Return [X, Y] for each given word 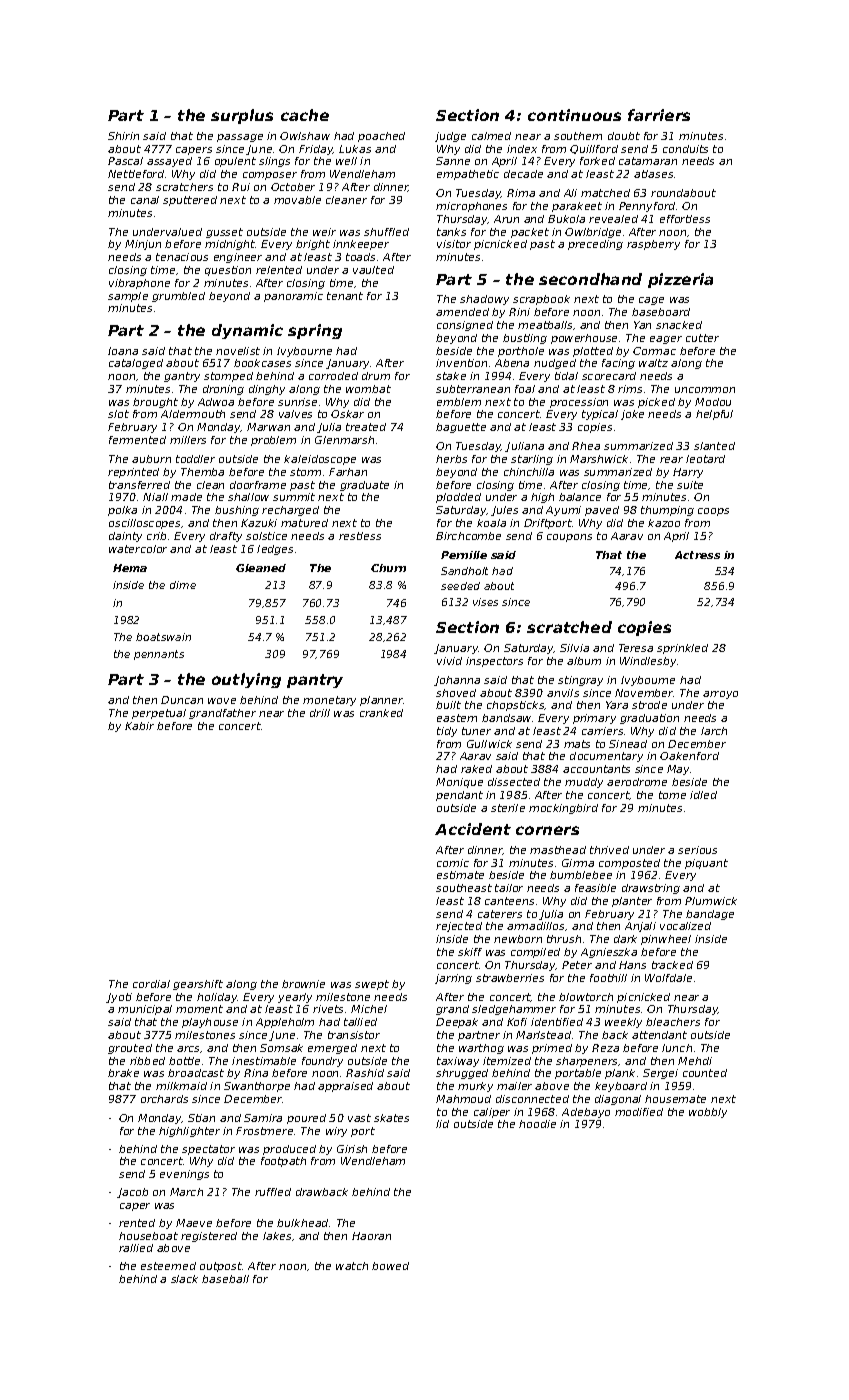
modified [639, 1112]
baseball [225, 1279]
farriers [659, 115]
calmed [491, 136]
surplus [242, 116]
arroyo [720, 695]
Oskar [347, 414]
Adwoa [216, 402]
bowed [390, 1266]
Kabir [139, 726]
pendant [459, 796]
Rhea [586, 446]
